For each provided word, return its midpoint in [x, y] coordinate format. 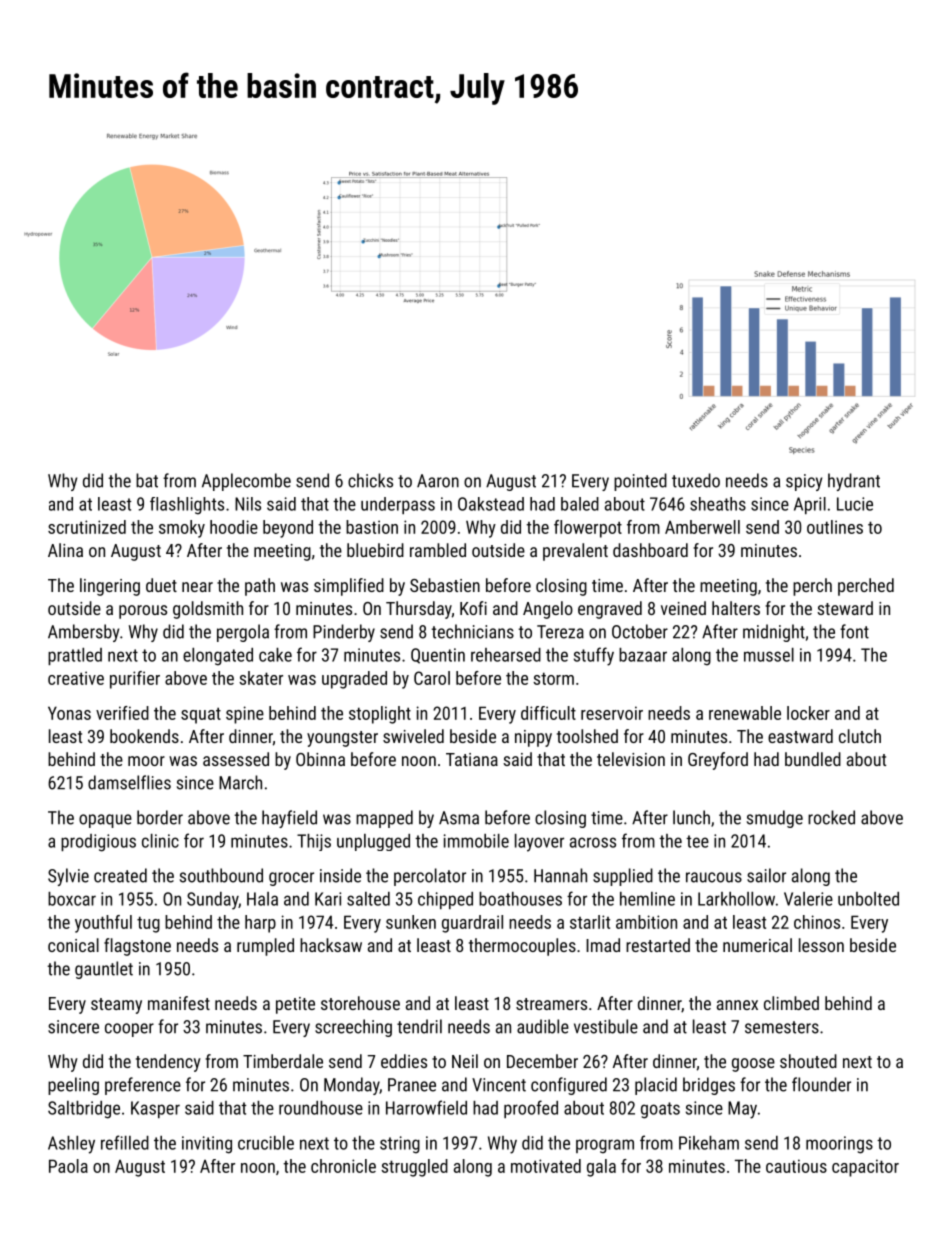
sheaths [718, 504]
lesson [821, 945]
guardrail [472, 924]
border [160, 817]
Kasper [155, 1109]
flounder [821, 1084]
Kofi [473, 608]
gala [601, 1168]
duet [161, 585]
